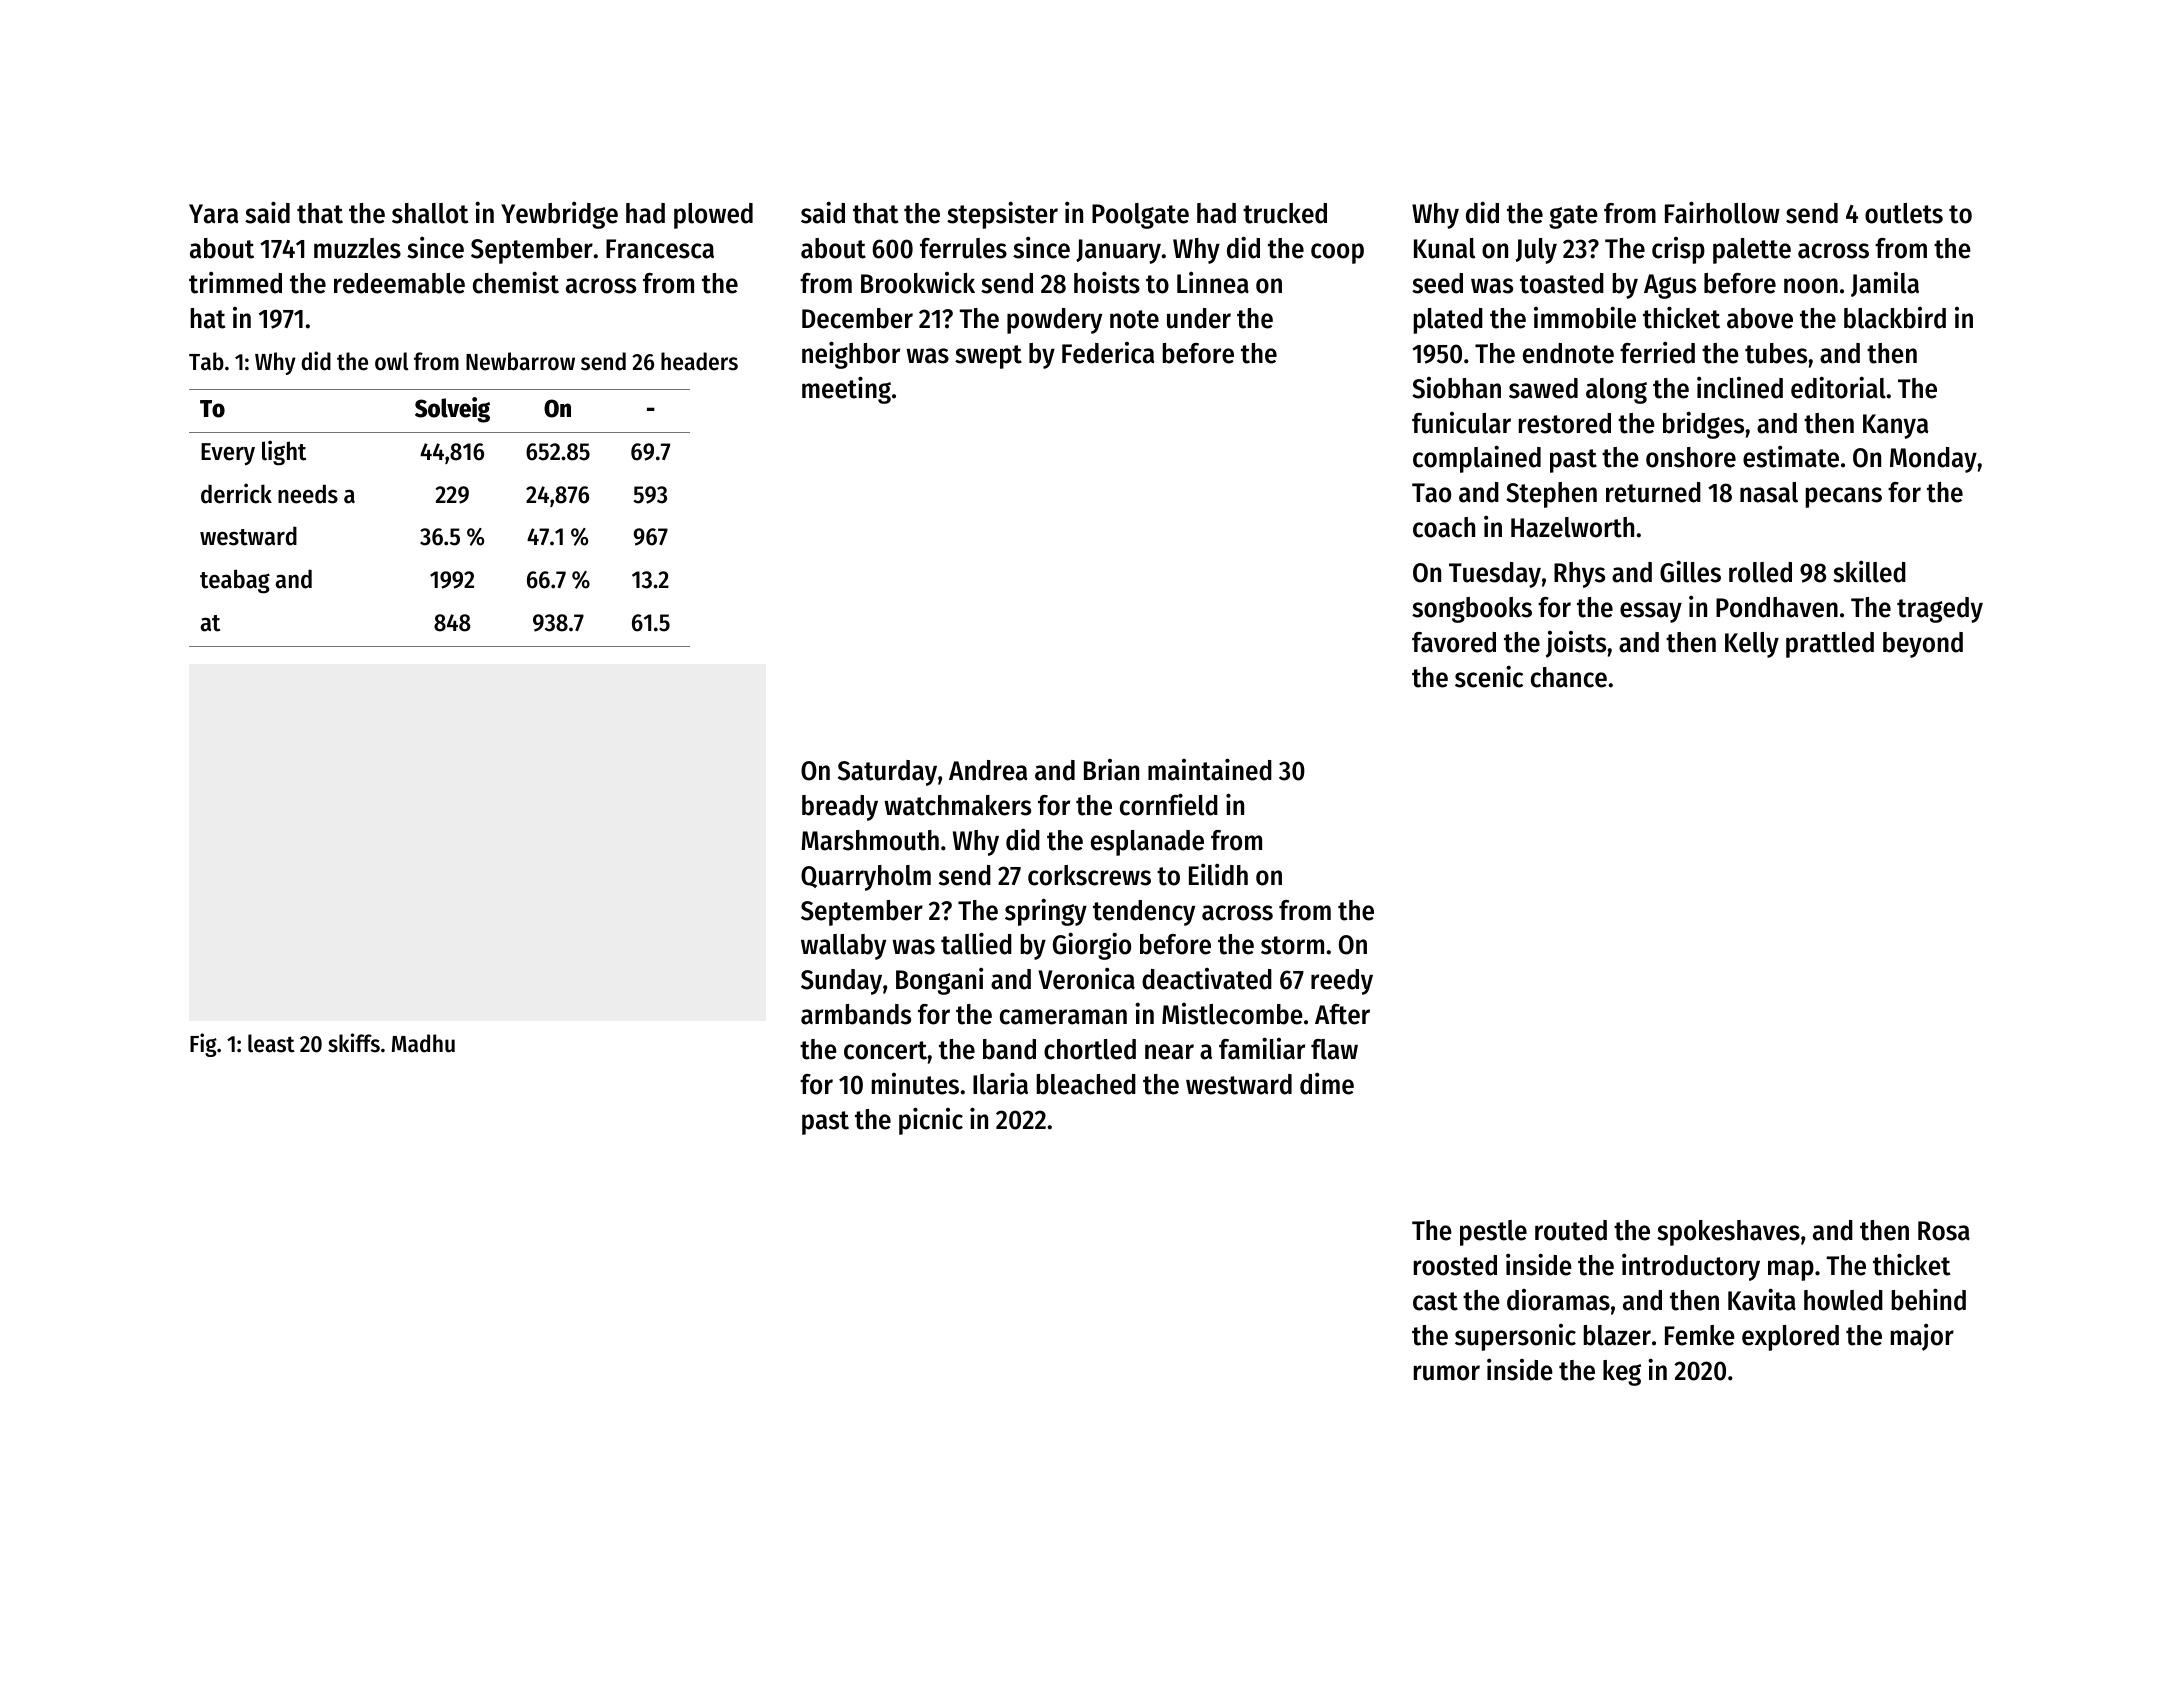 Image resolution: width=2178 pixels, height=1683 pixels. Describe the element at coordinates (1929, 1299) in the page. I see `behind` at that location.
